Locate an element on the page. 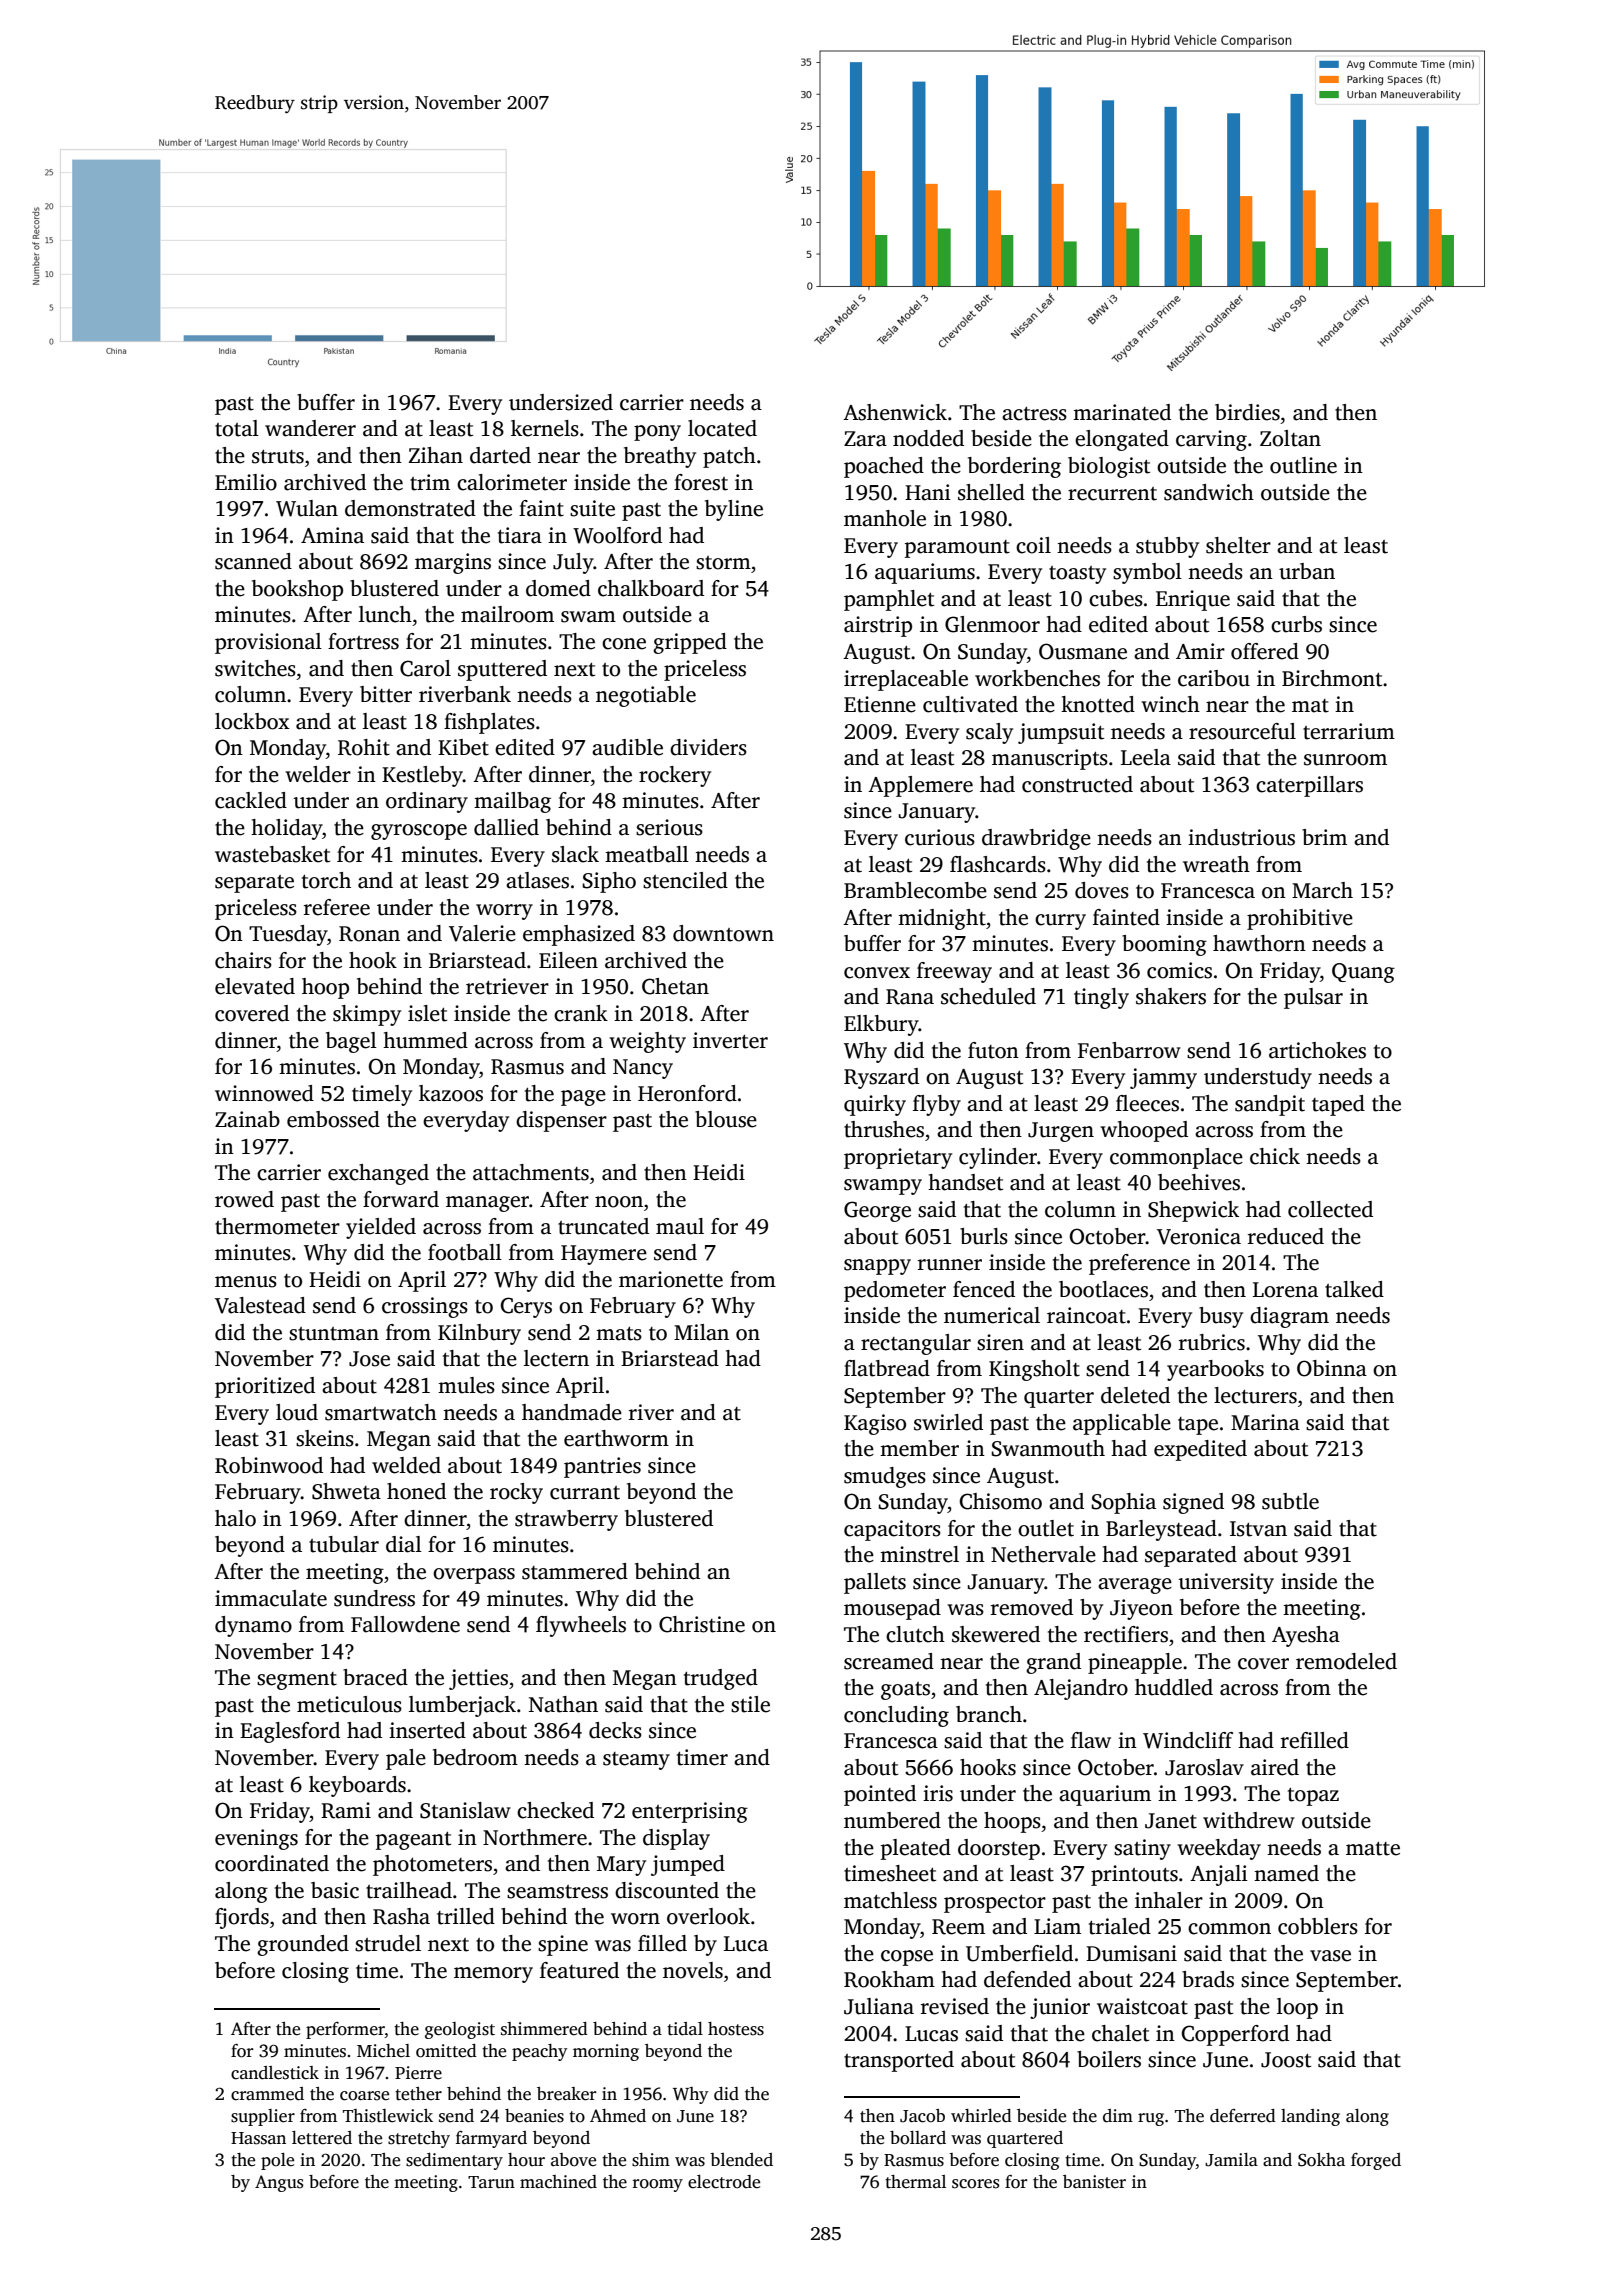  trailhead is located at coordinates (409, 1890).
